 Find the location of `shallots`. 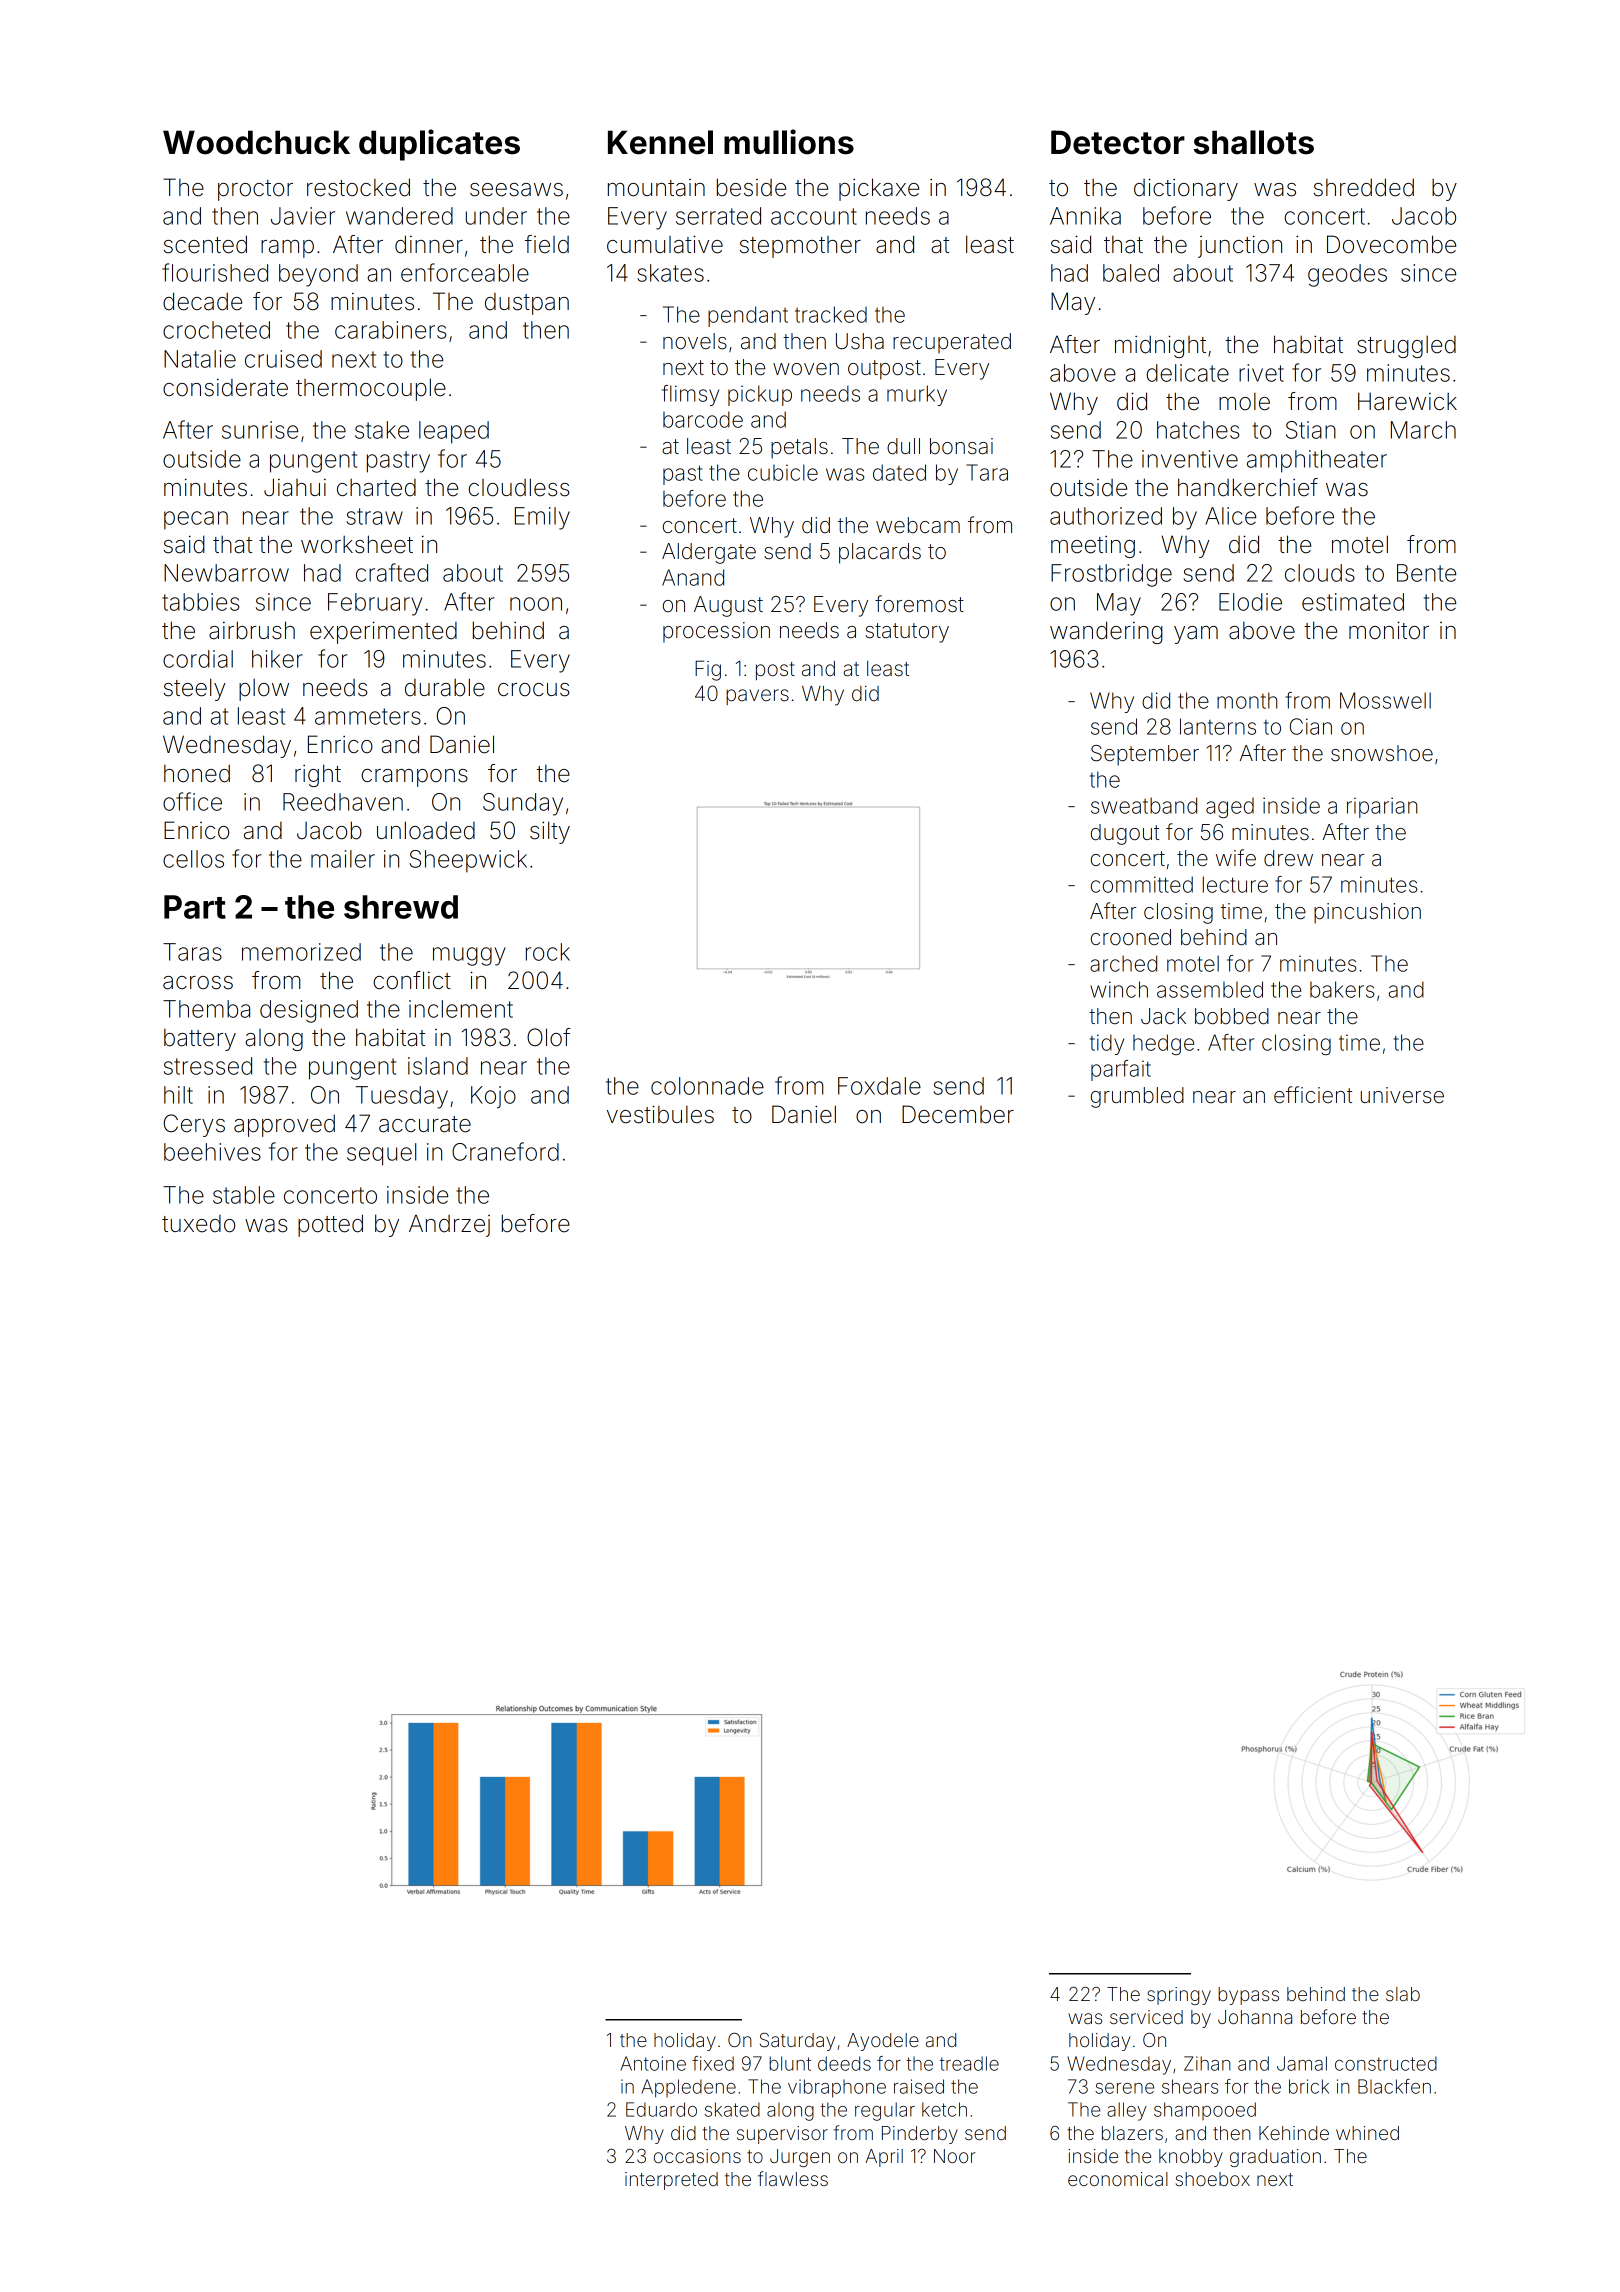

shallots is located at coordinates (1254, 142).
